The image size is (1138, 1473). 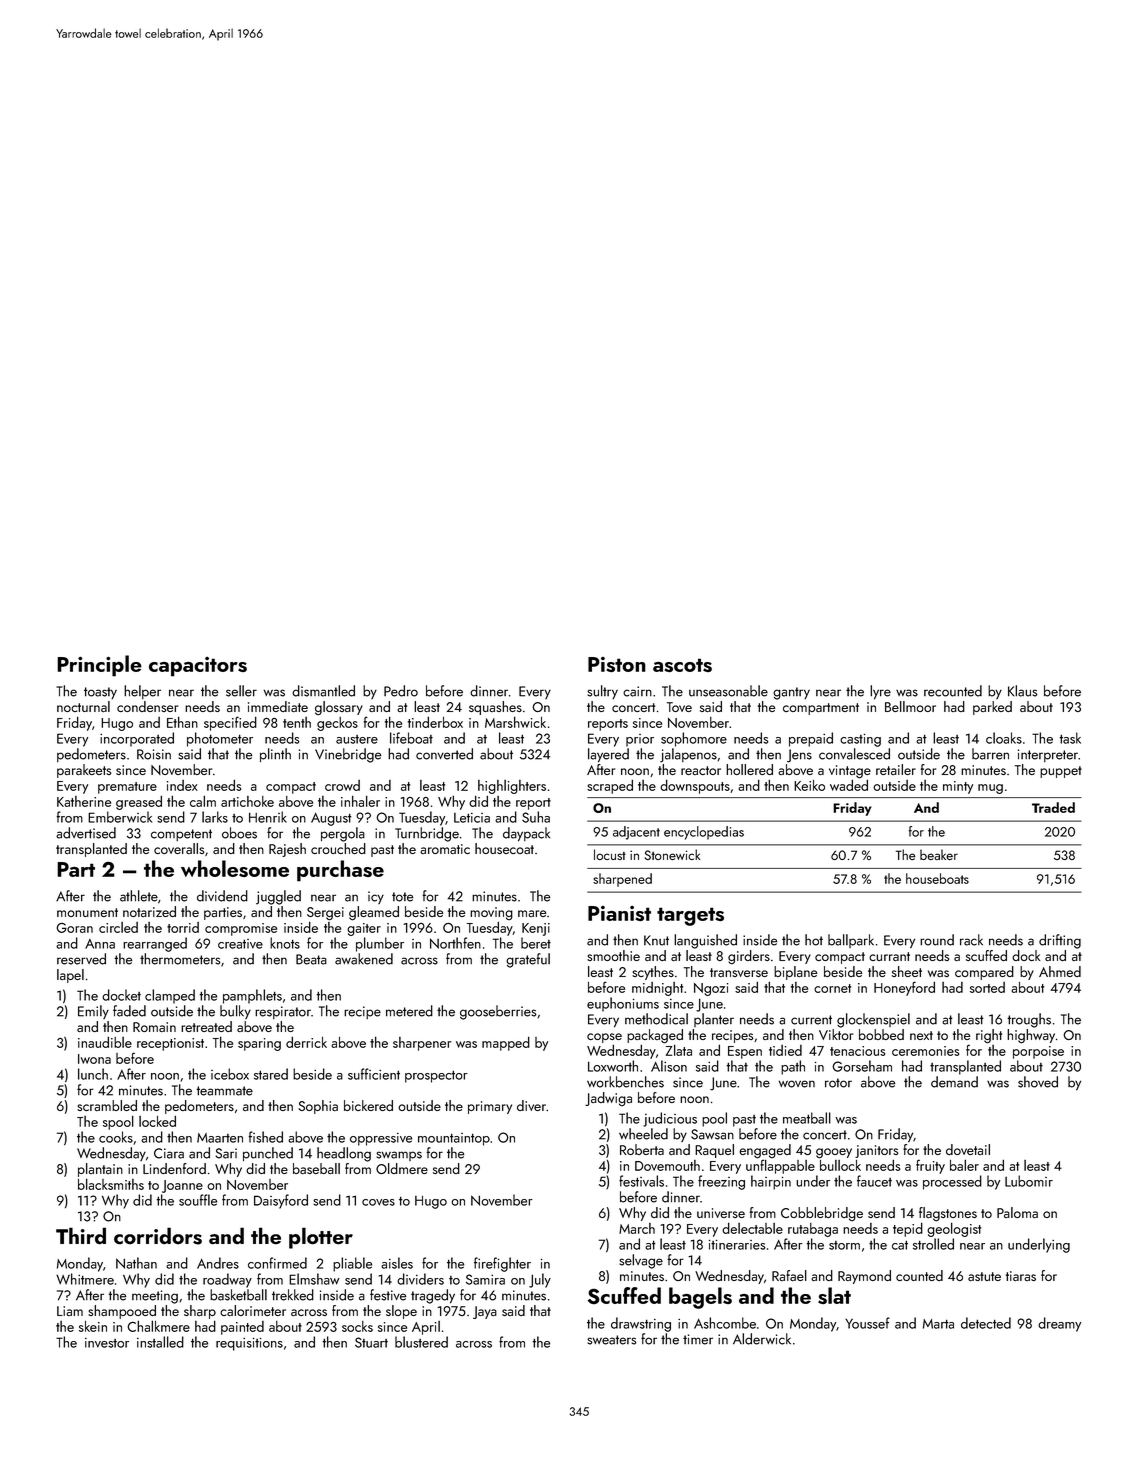 I want to click on cat, so click(x=900, y=1245).
